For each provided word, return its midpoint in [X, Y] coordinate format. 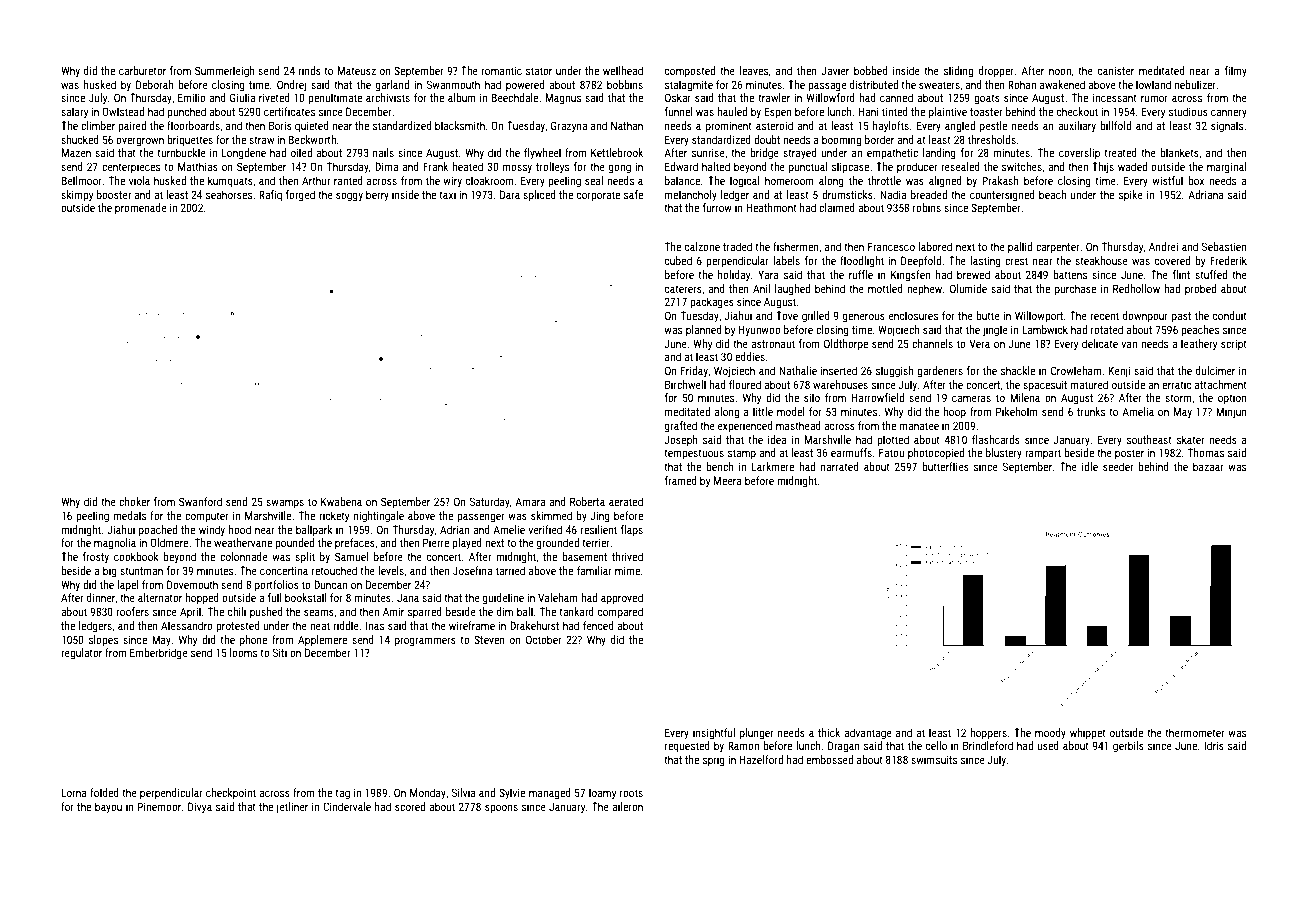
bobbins [625, 84]
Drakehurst [534, 625]
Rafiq [270, 196]
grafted [681, 427]
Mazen [76, 152]
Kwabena [341, 501]
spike [1131, 195]
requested [687, 747]
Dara [510, 194]
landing [939, 154]
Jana [408, 597]
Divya [200, 808]
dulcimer [1215, 370]
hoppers [988, 734]
